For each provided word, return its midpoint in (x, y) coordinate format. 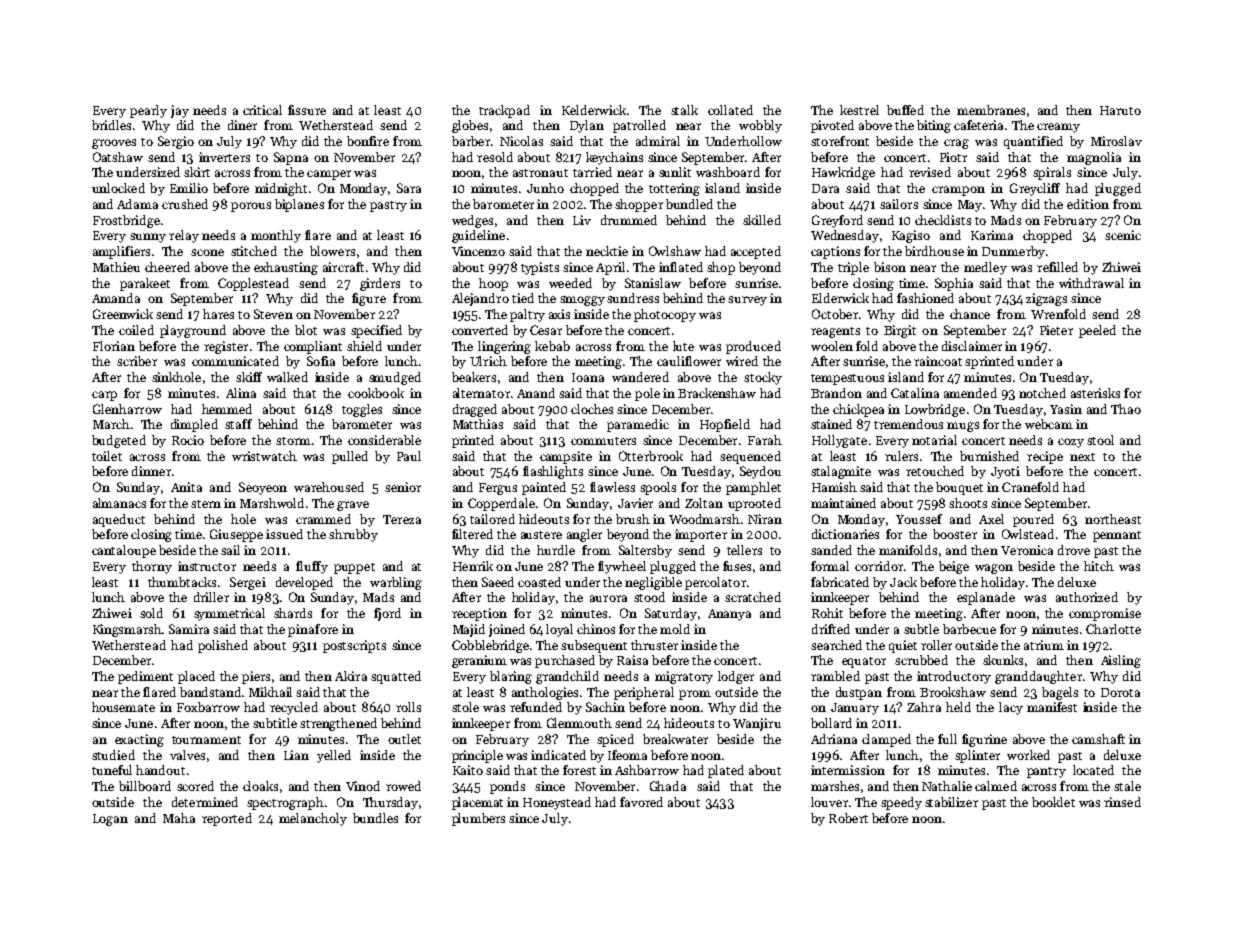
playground (193, 331)
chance (970, 314)
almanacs (119, 503)
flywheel (622, 567)
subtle (921, 629)
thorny (152, 567)
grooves (114, 144)
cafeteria (978, 125)
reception (479, 614)
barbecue (969, 629)
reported (227, 819)
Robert (848, 818)
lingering (504, 347)
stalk (684, 110)
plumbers (478, 819)
